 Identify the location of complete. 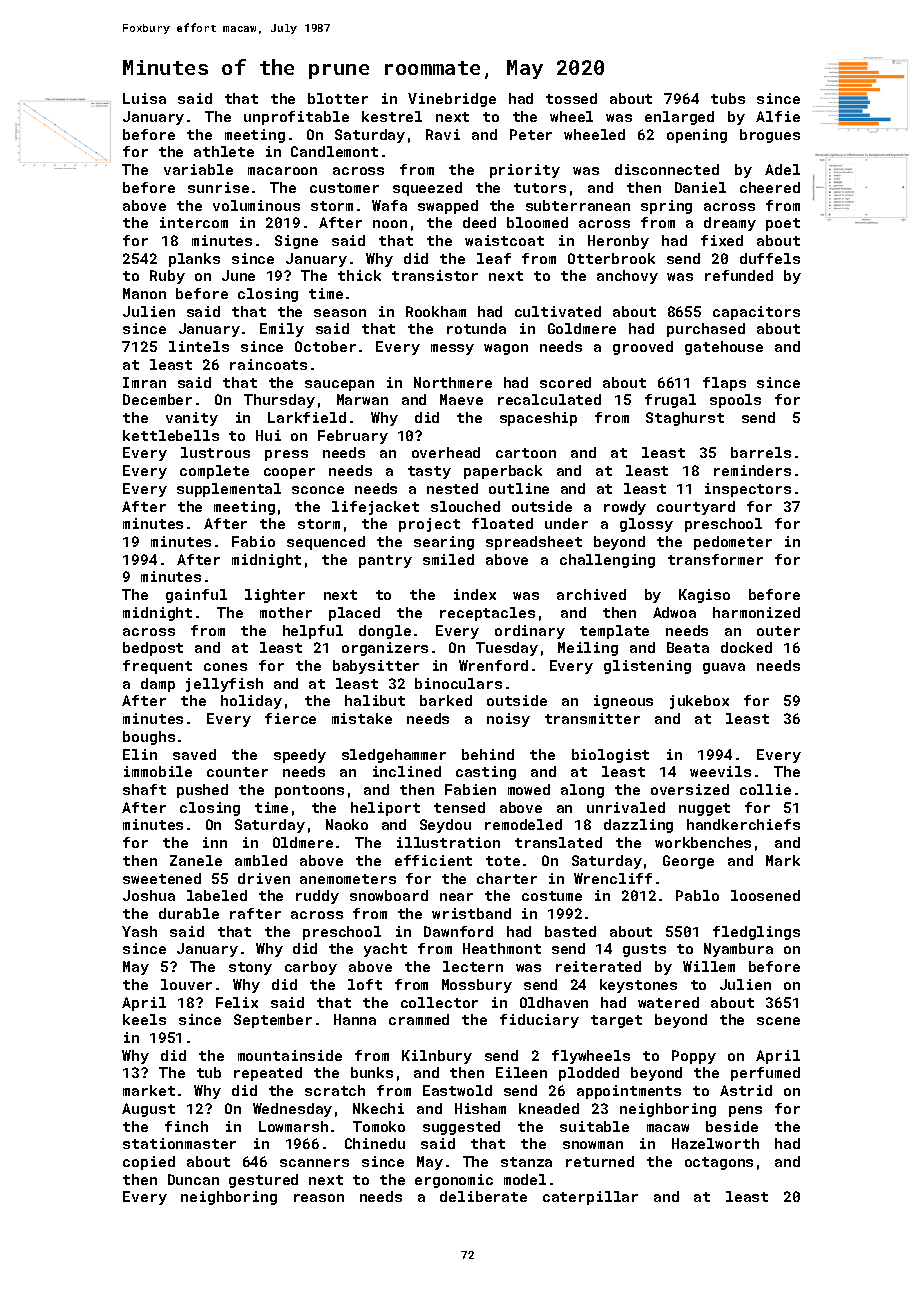
(214, 472).
